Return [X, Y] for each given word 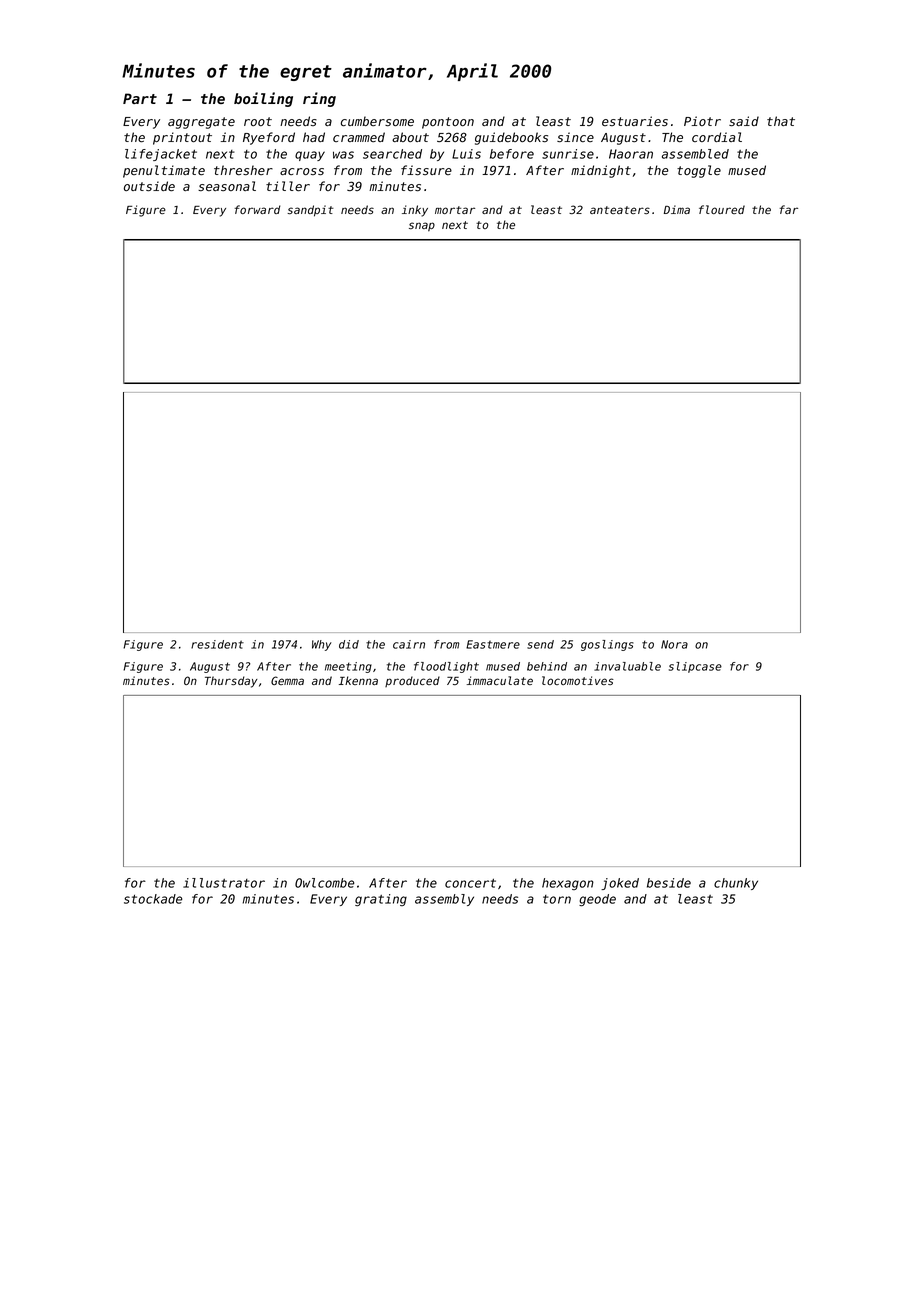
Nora [674, 644]
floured [722, 209]
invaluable [627, 666]
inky [415, 211]
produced [412, 681]
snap [422, 227]
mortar [455, 210]
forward [257, 209]
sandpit [310, 211]
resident [217, 644]
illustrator [224, 883]
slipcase [695, 667]
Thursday [231, 682]
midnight [601, 171]
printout [182, 138]
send [540, 644]
